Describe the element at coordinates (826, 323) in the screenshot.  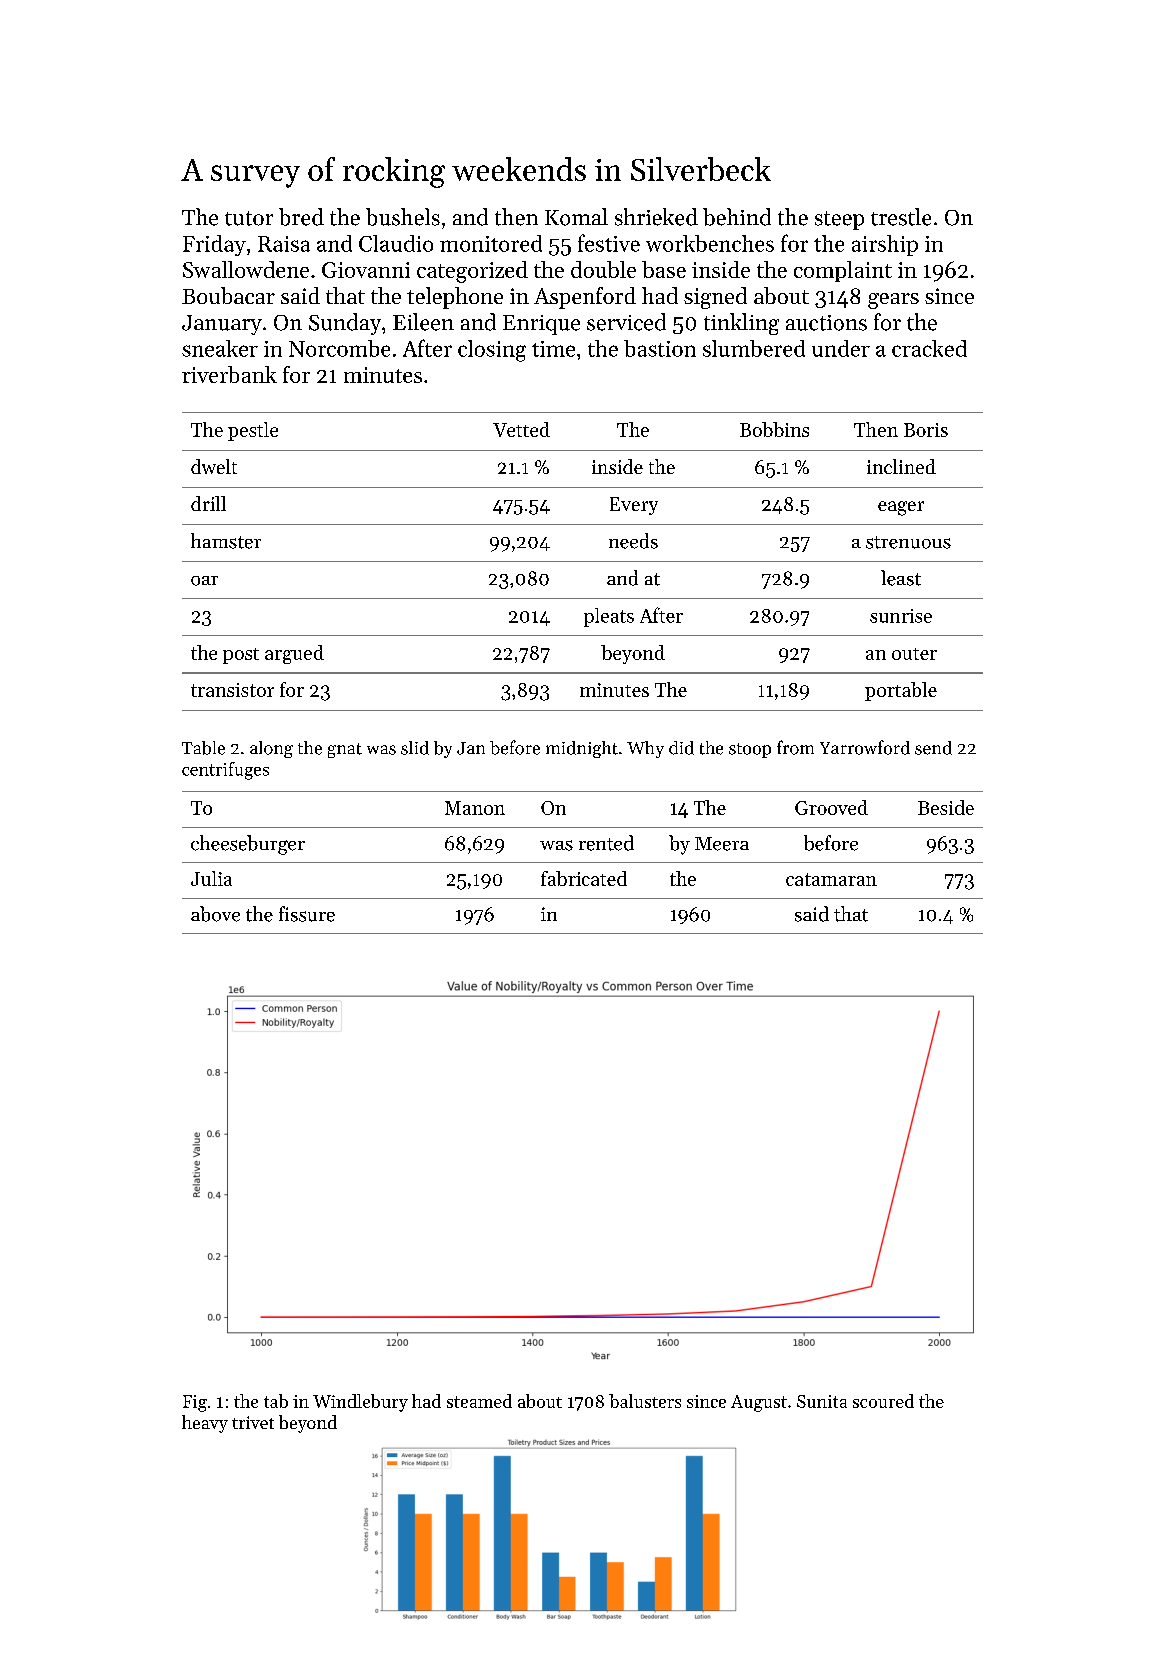
I see `auctions` at that location.
